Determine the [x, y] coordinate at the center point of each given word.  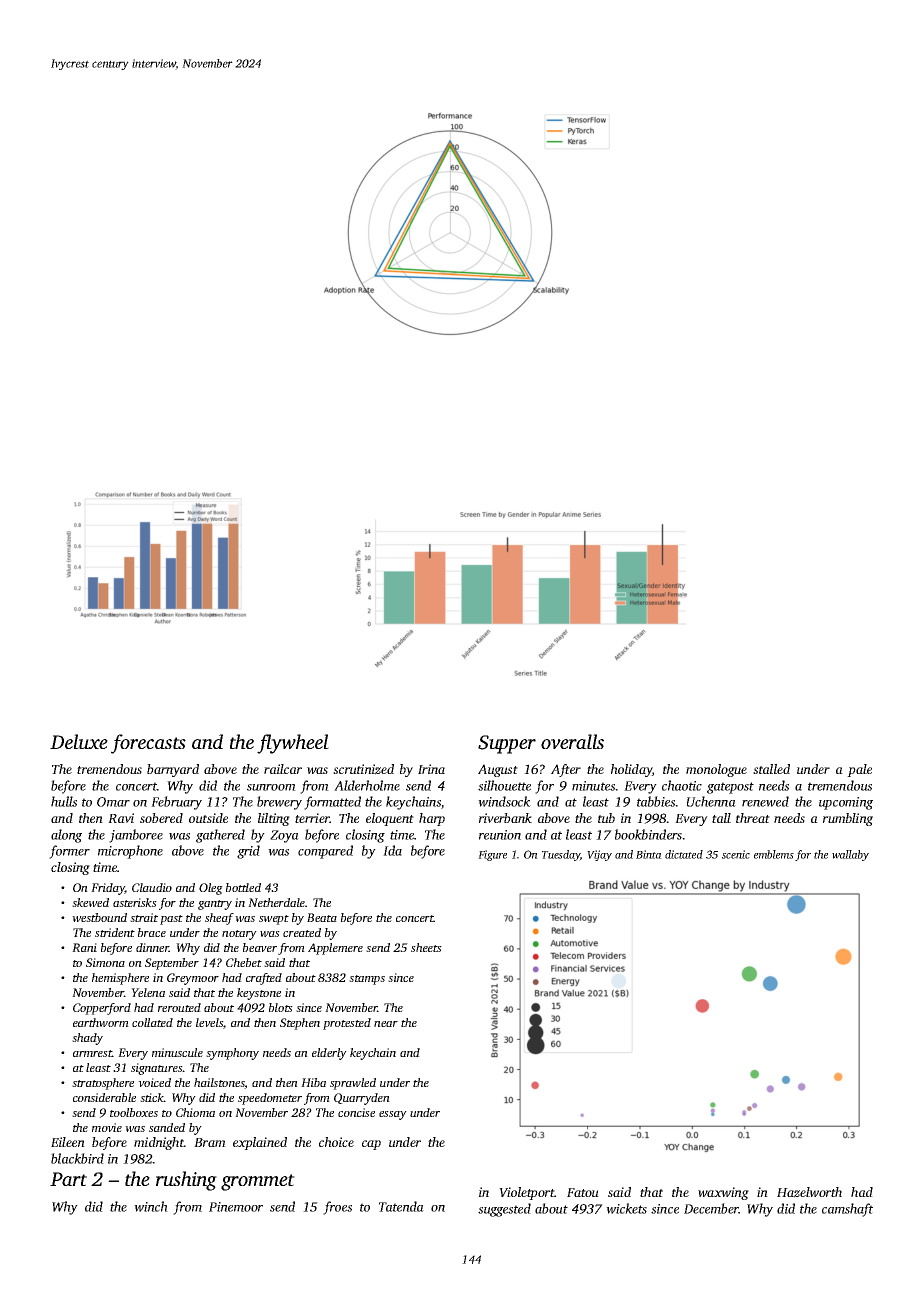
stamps [367, 980]
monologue [716, 770]
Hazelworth [809, 1192]
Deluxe [79, 741]
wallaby [850, 855]
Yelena [148, 992]
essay [393, 1115]
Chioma [195, 1112]
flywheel [293, 744]
